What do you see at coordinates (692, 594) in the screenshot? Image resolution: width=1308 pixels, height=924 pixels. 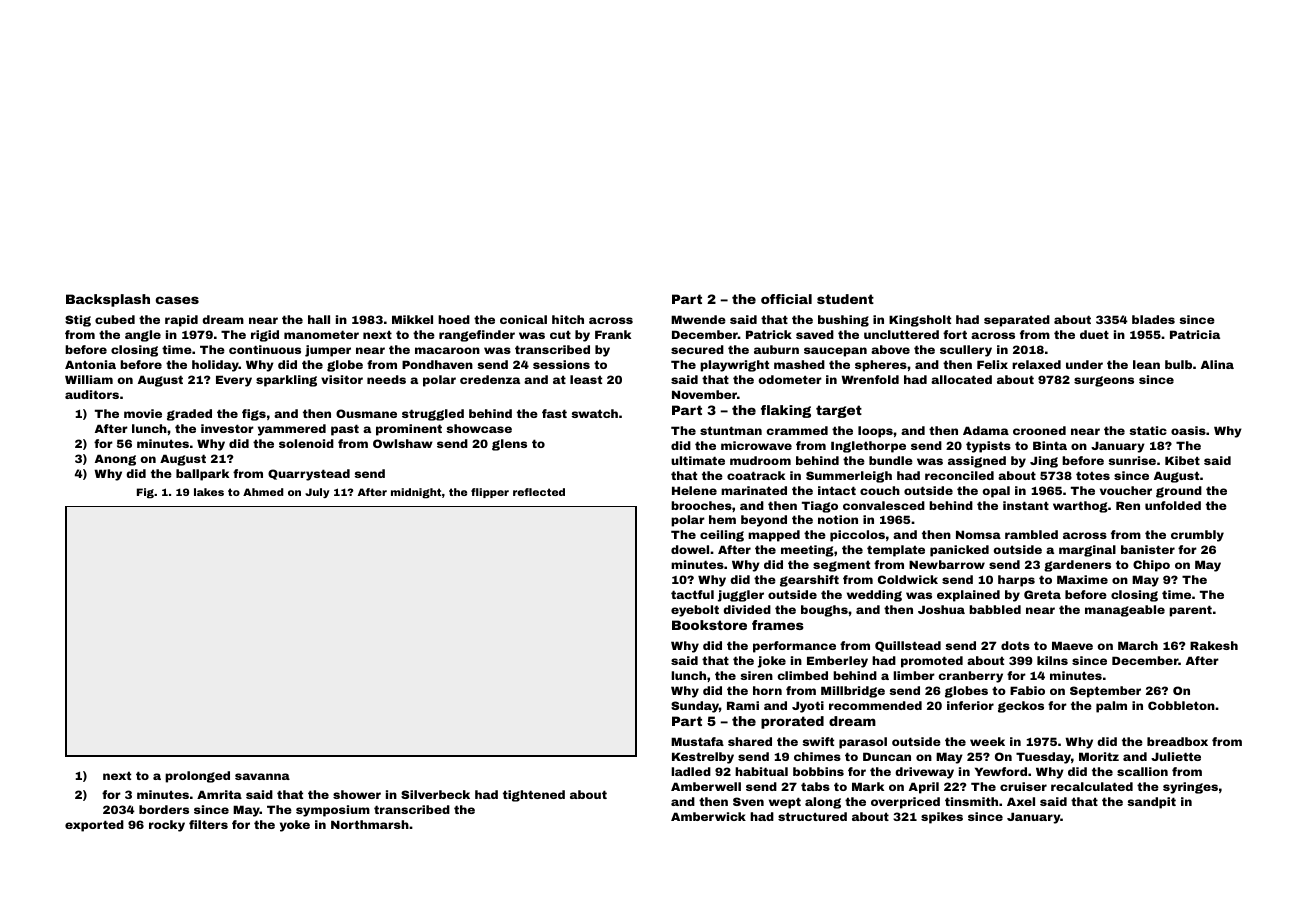 I see `tactful` at bounding box center [692, 594].
